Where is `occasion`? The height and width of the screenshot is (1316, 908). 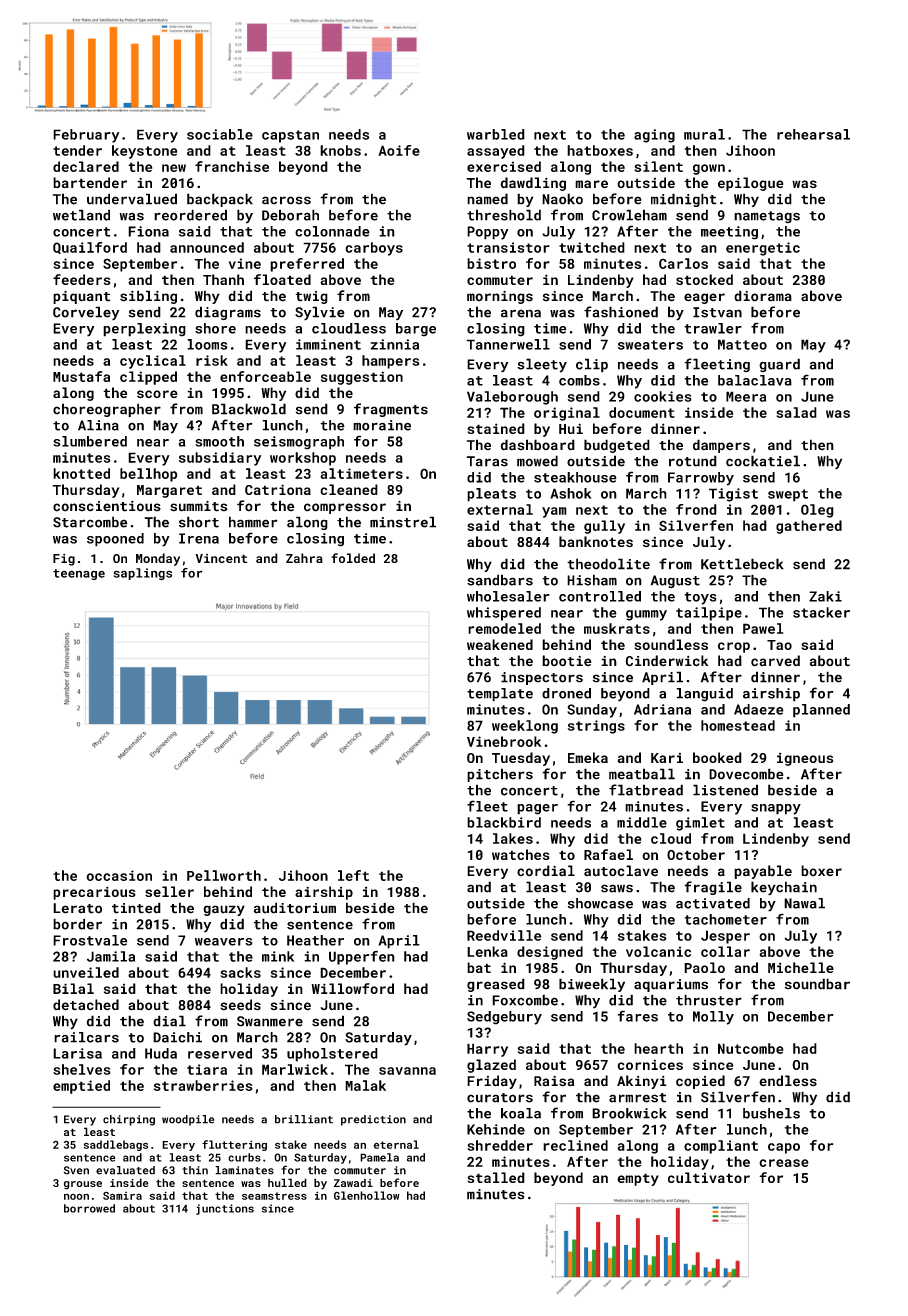
occasion is located at coordinates (119, 875).
